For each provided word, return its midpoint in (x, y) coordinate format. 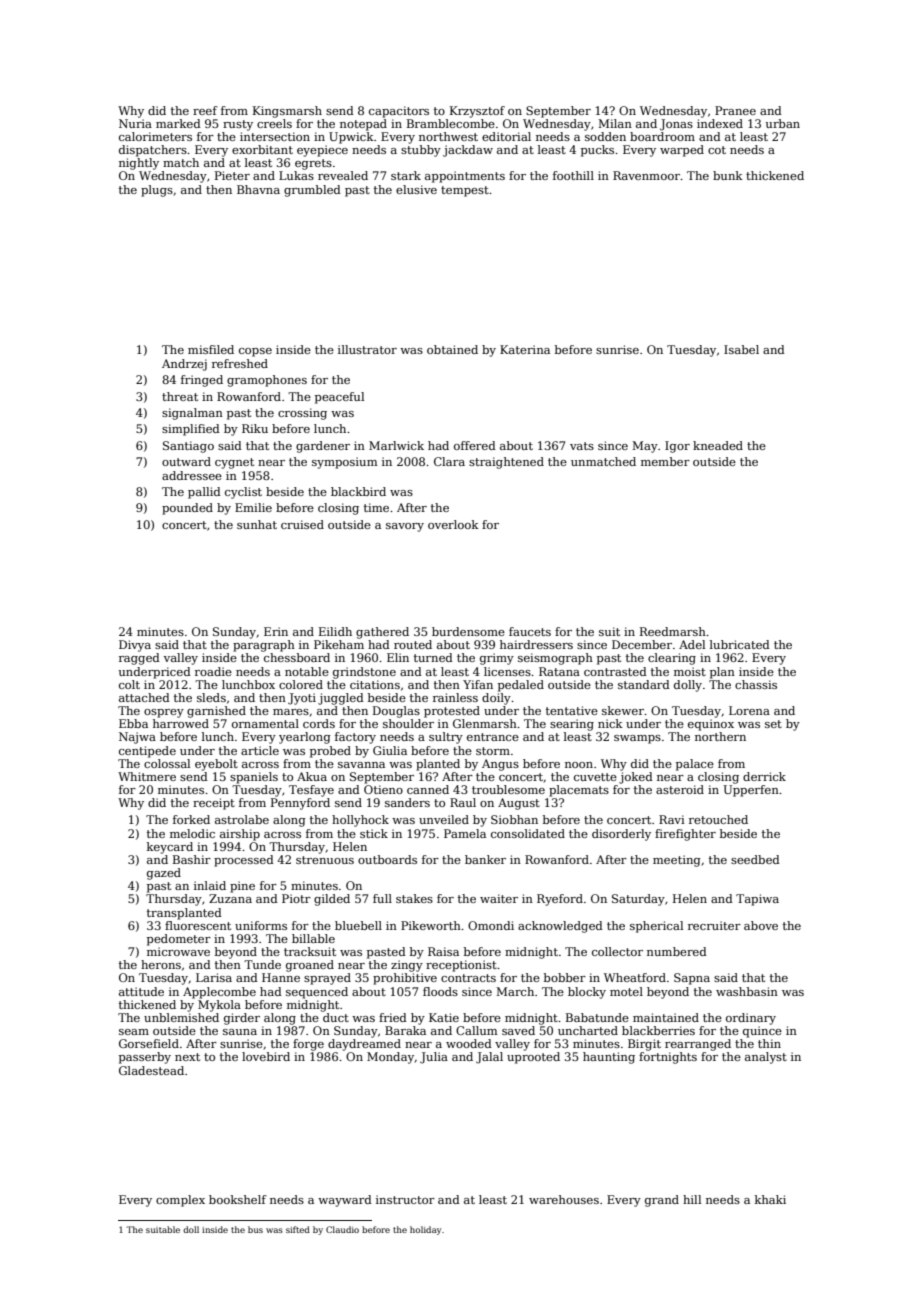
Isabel (741, 349)
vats (582, 446)
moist (690, 671)
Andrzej (184, 365)
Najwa (137, 738)
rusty (238, 125)
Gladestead (151, 1070)
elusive (416, 189)
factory (355, 738)
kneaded (718, 445)
